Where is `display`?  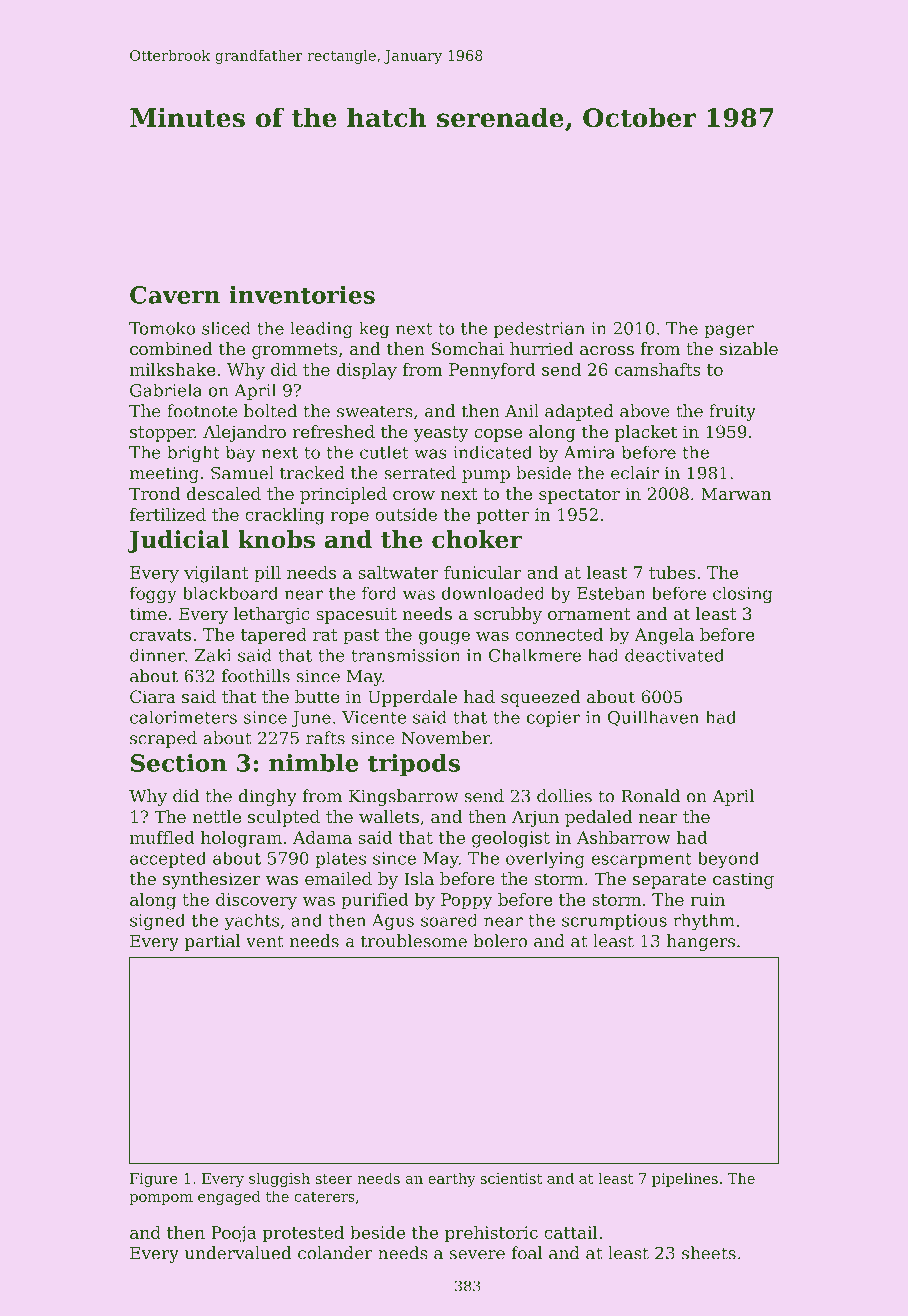
display is located at coordinates (367, 371).
